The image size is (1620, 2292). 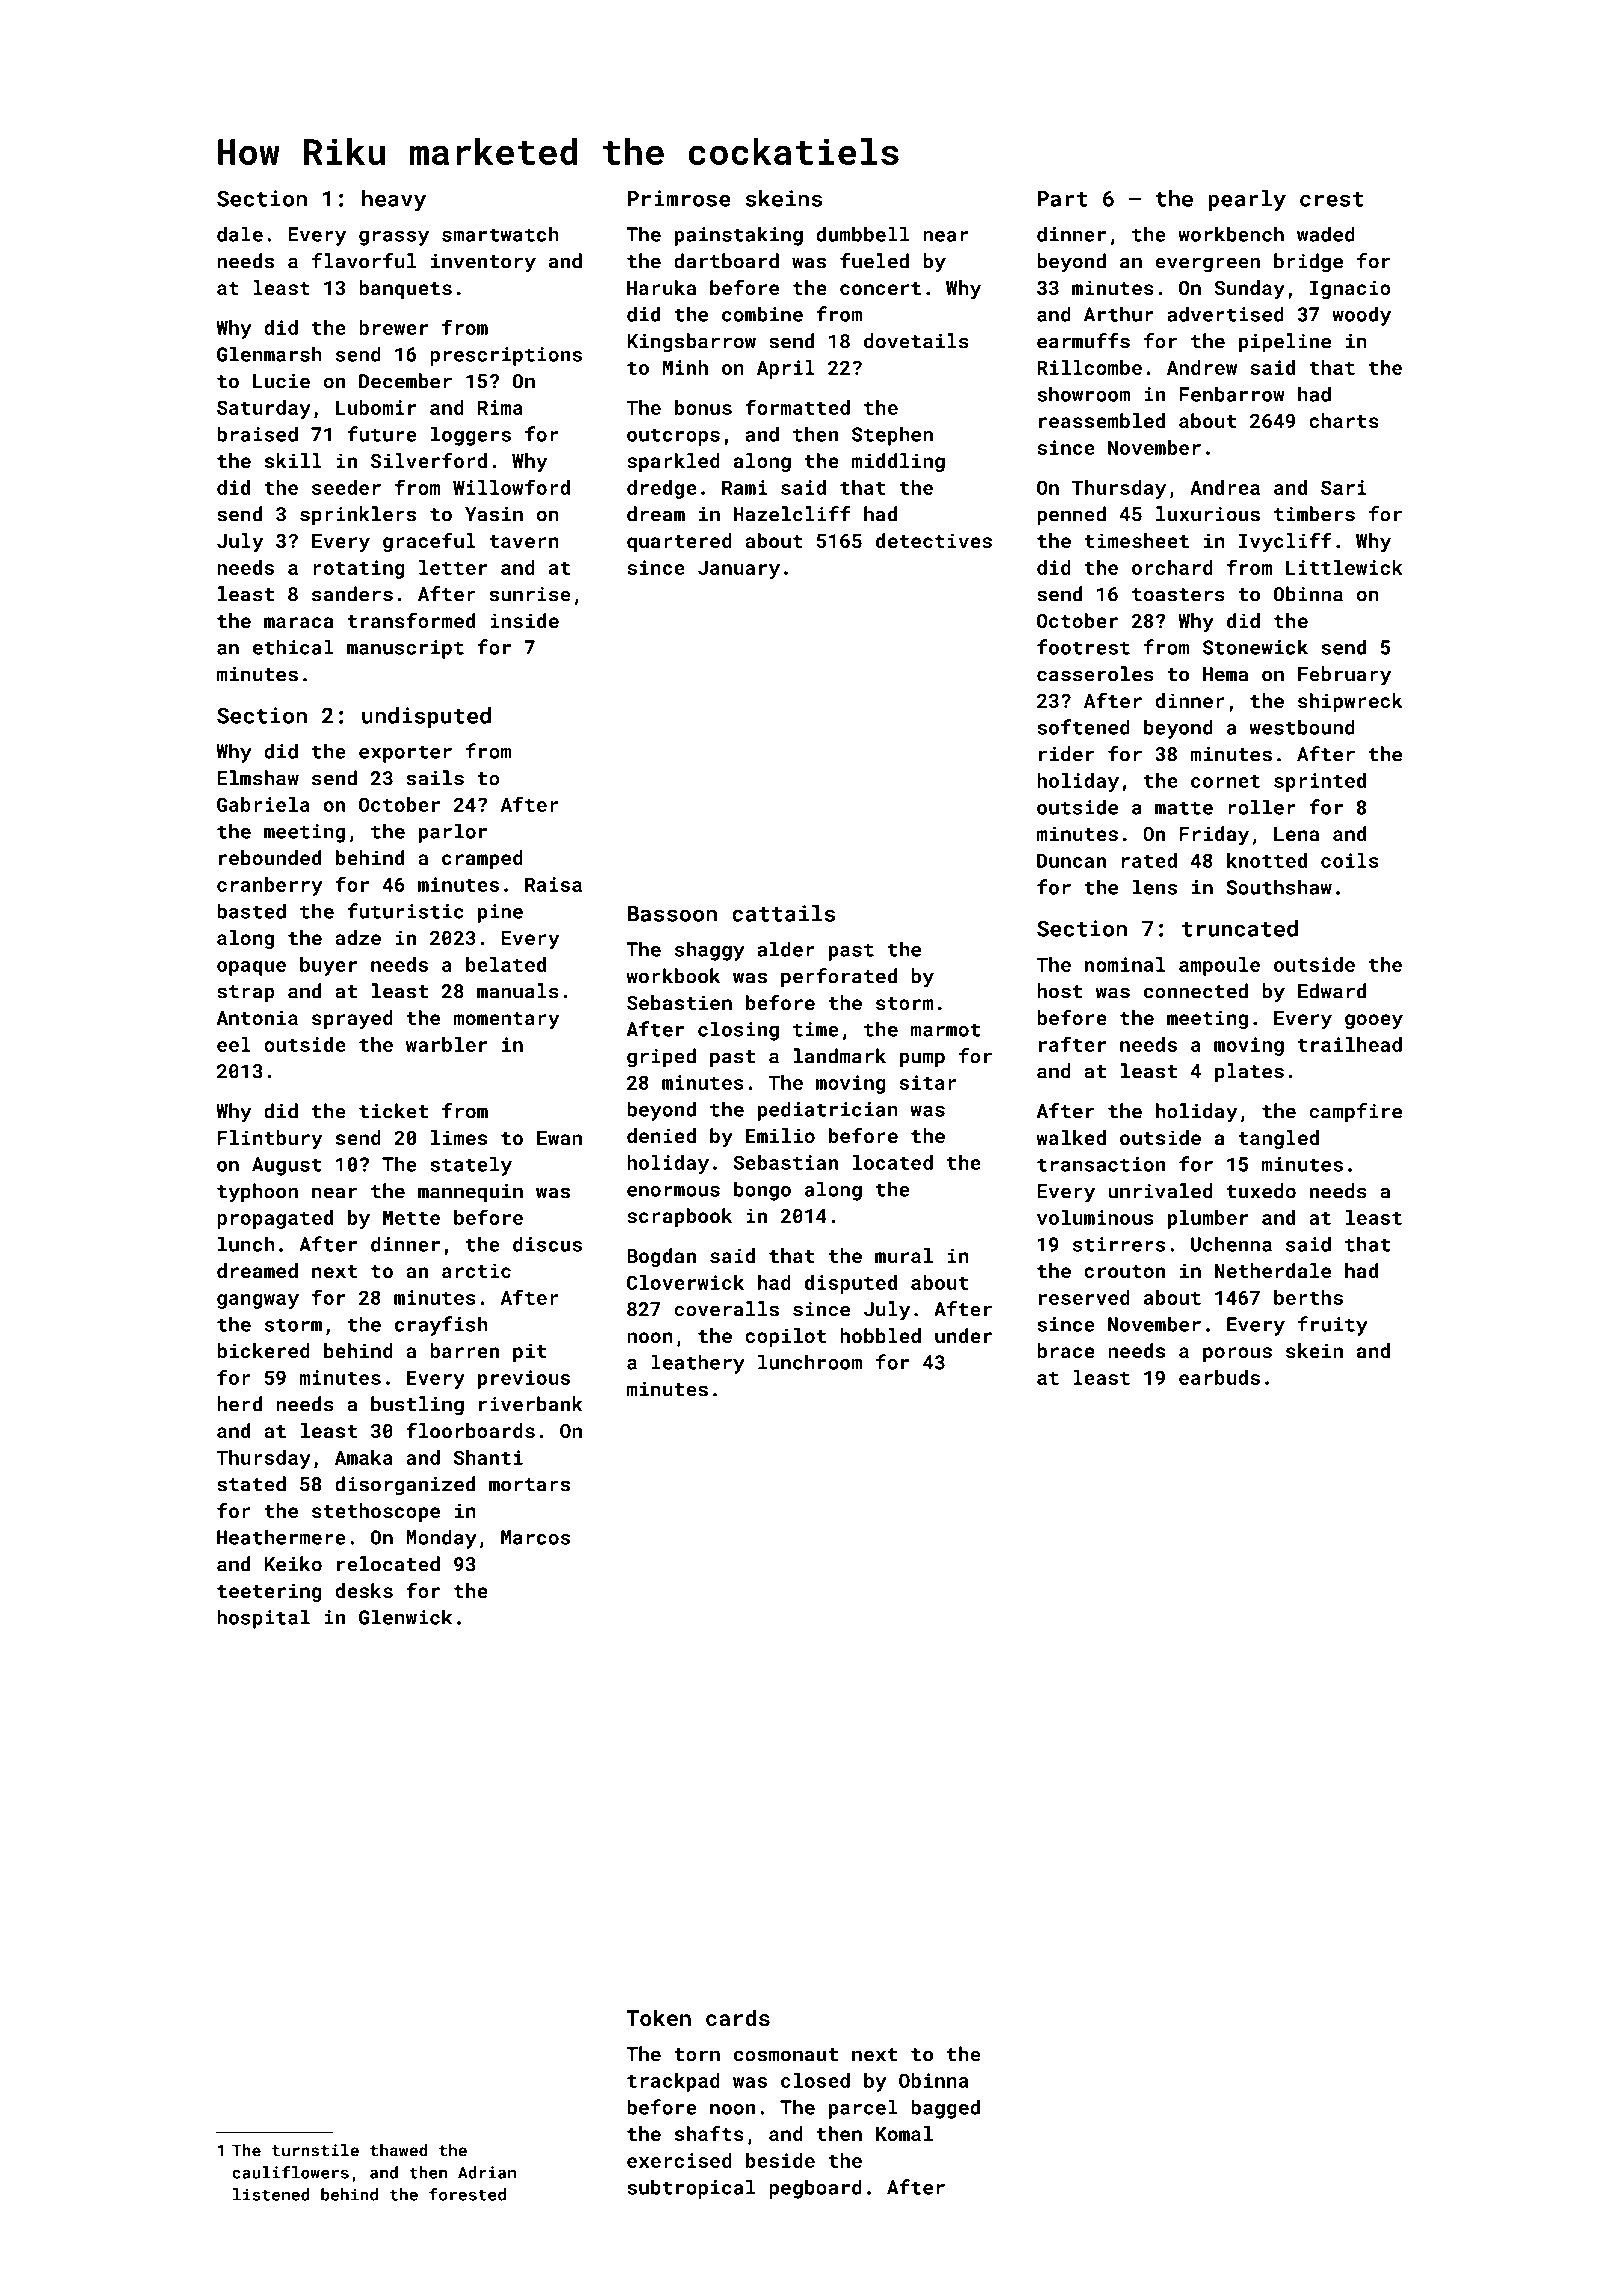 I want to click on turnstile, so click(x=315, y=2150).
